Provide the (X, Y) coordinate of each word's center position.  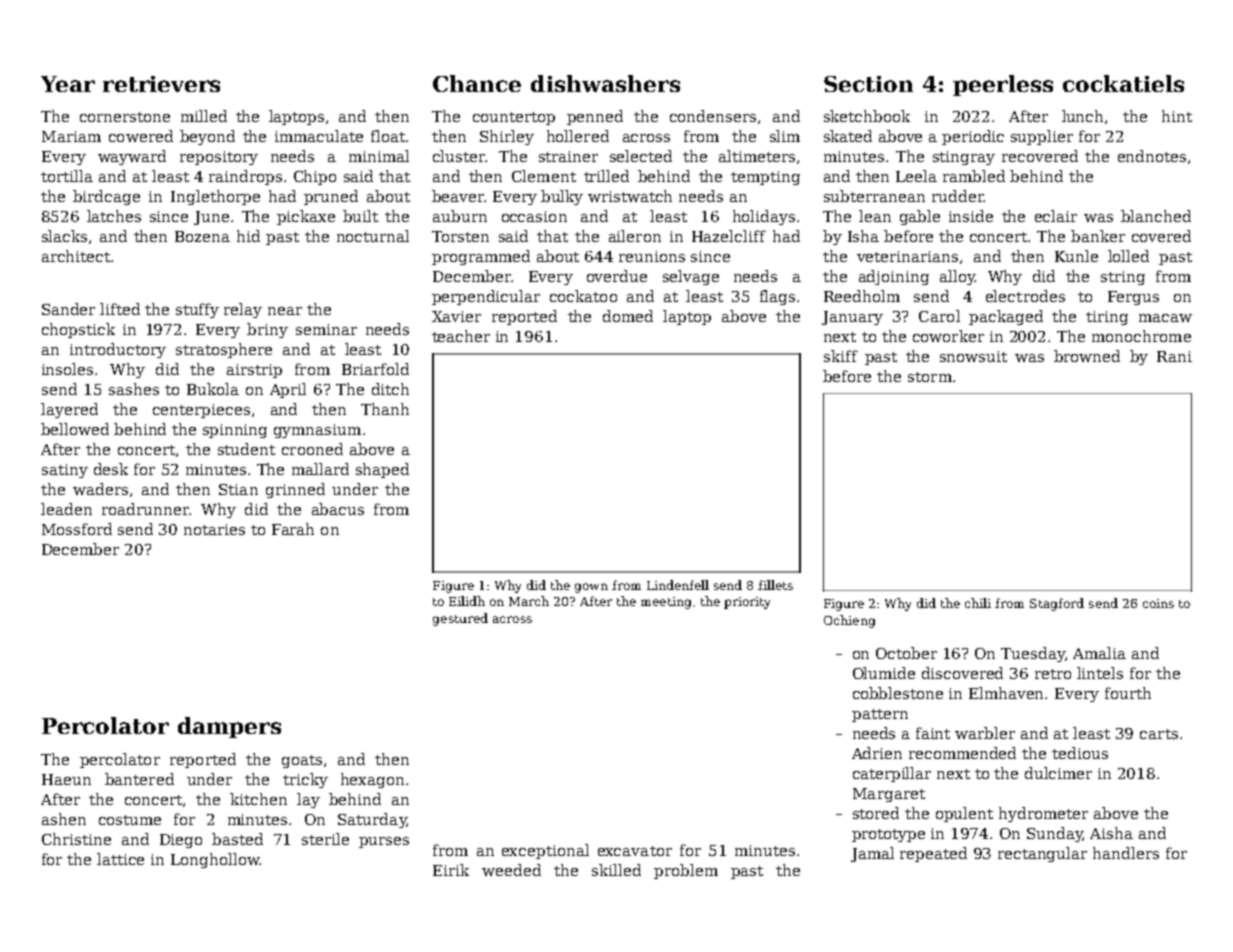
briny (267, 330)
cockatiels (1123, 83)
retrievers (161, 84)
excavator (635, 851)
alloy (957, 277)
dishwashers (605, 83)
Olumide (884, 673)
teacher (461, 336)
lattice (120, 859)
